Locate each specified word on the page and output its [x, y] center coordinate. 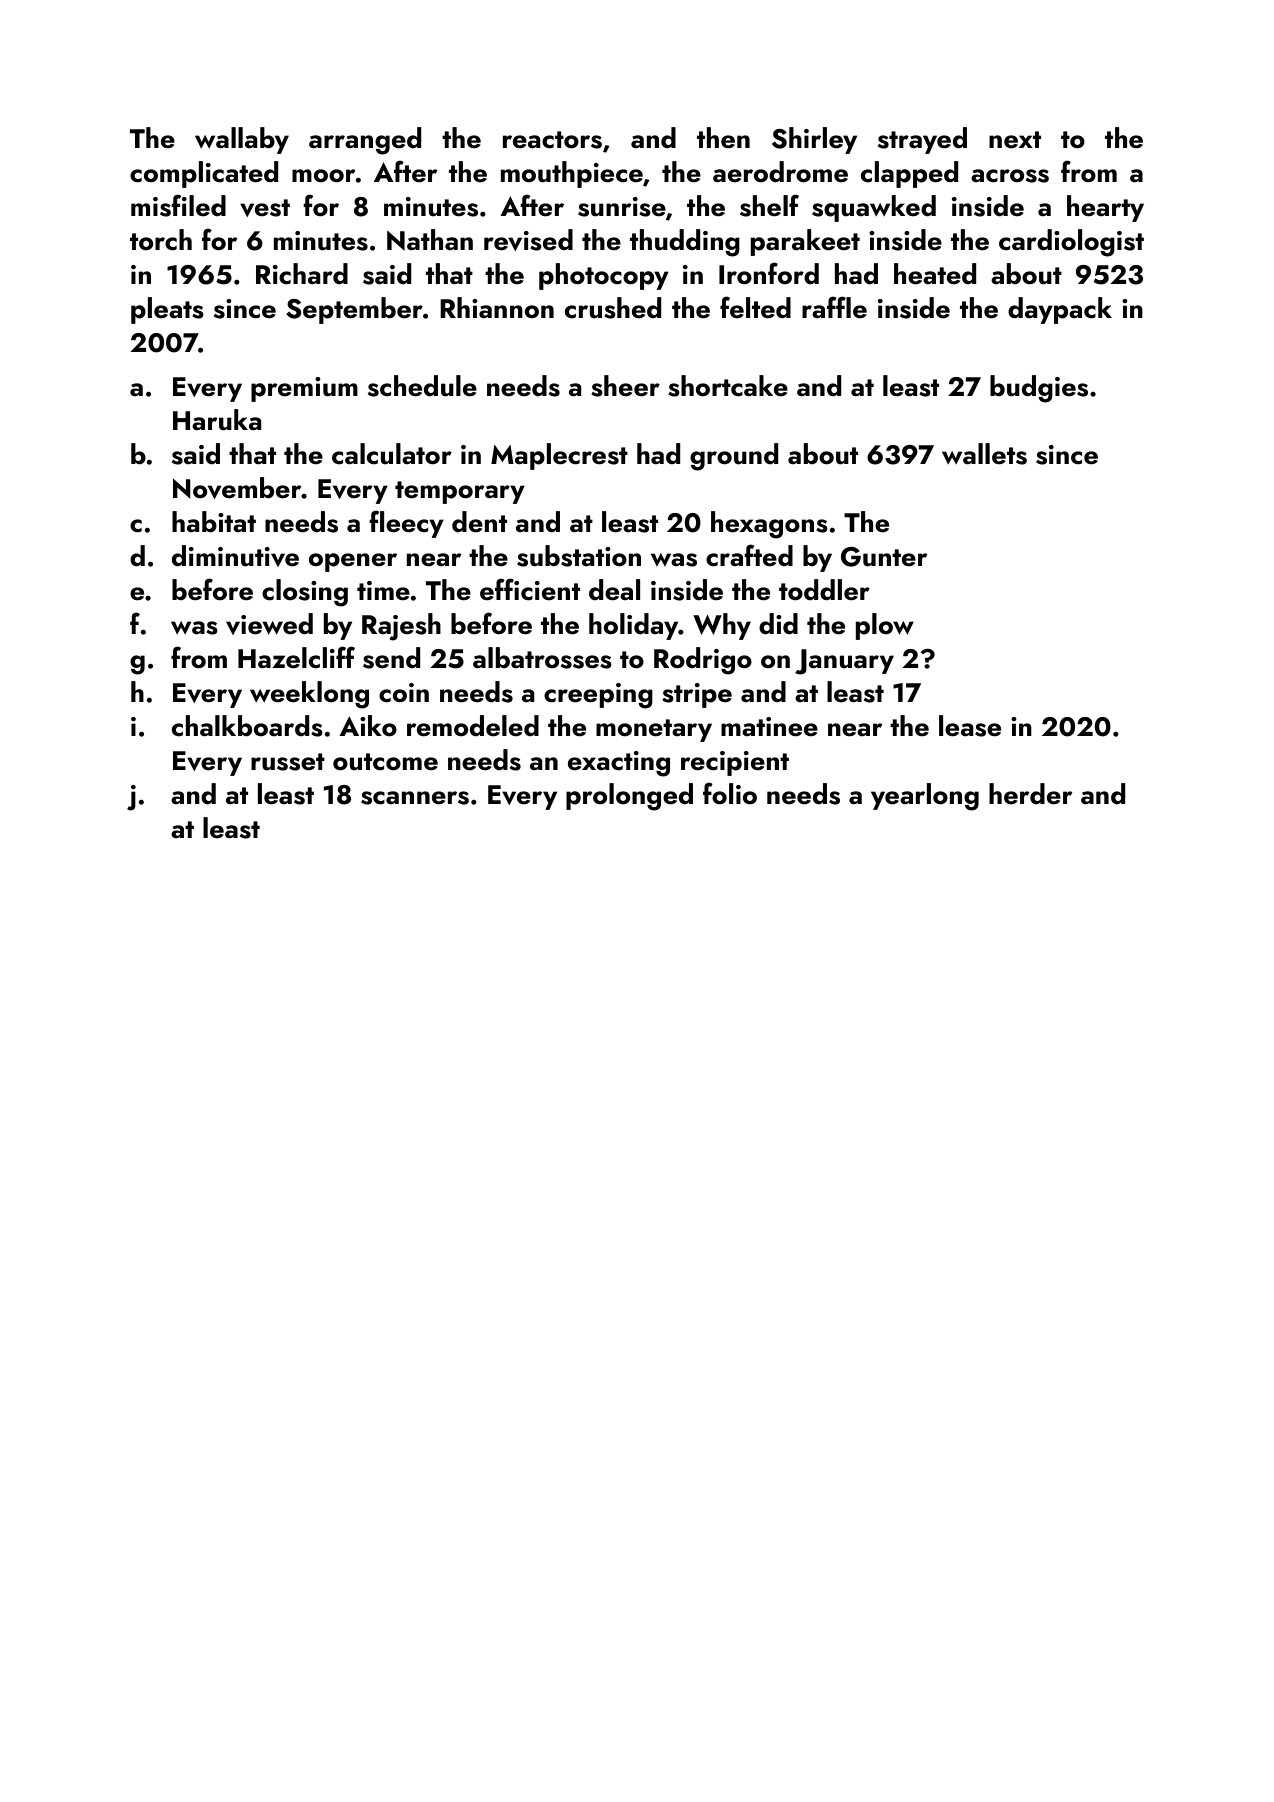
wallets [984, 454]
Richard [302, 274]
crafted [749, 555]
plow [885, 626]
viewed [269, 624]
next [1015, 140]
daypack [1060, 310]
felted [755, 307]
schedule [422, 386]
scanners [415, 798]
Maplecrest [559, 456]
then [723, 138]
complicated [204, 174]
